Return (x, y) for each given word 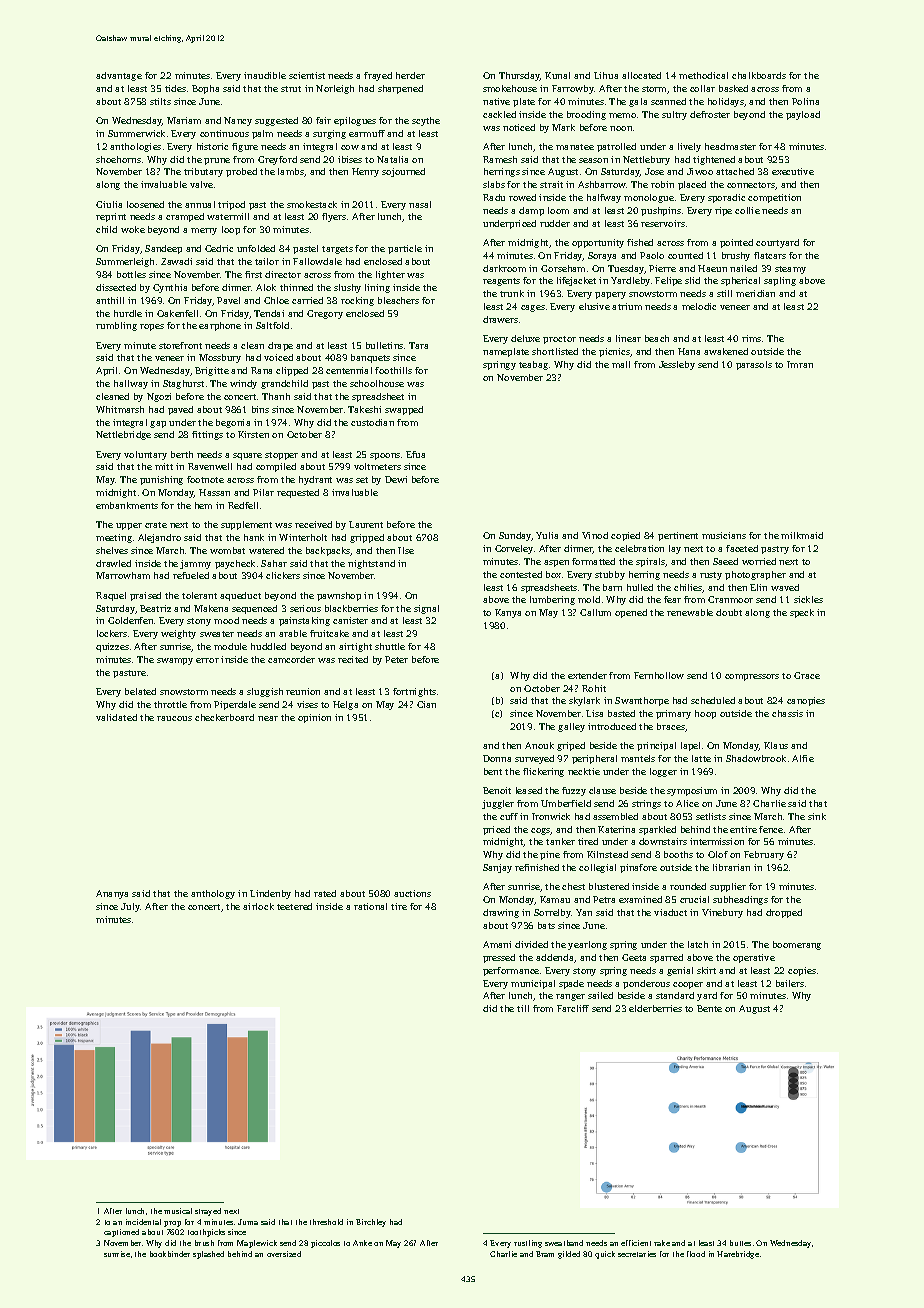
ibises (350, 159)
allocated (641, 75)
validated (116, 717)
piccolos (325, 1244)
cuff (509, 816)
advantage (119, 76)
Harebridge (738, 1255)
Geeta (634, 957)
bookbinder (170, 1254)
